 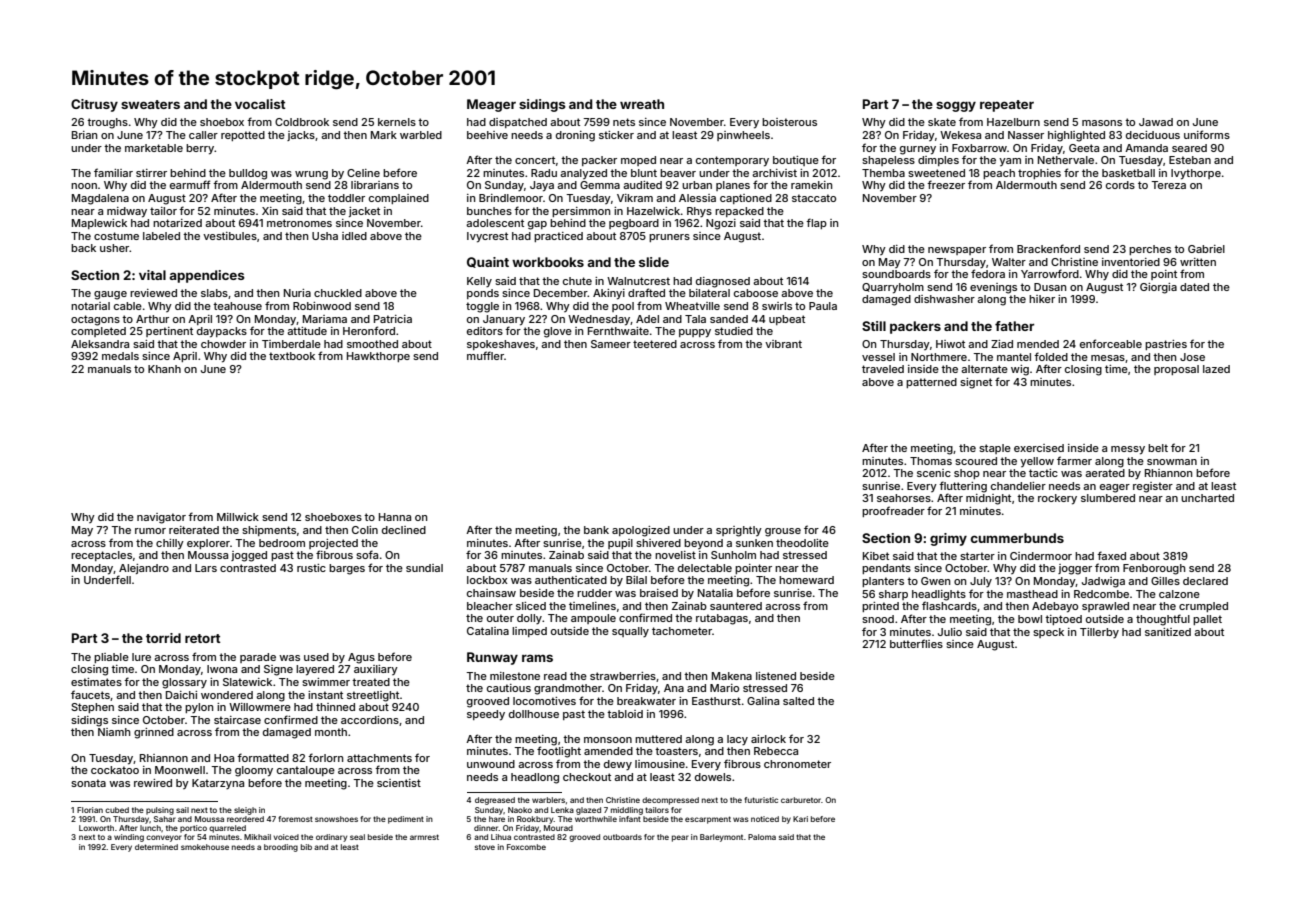 I want to click on soggy, so click(x=956, y=106).
